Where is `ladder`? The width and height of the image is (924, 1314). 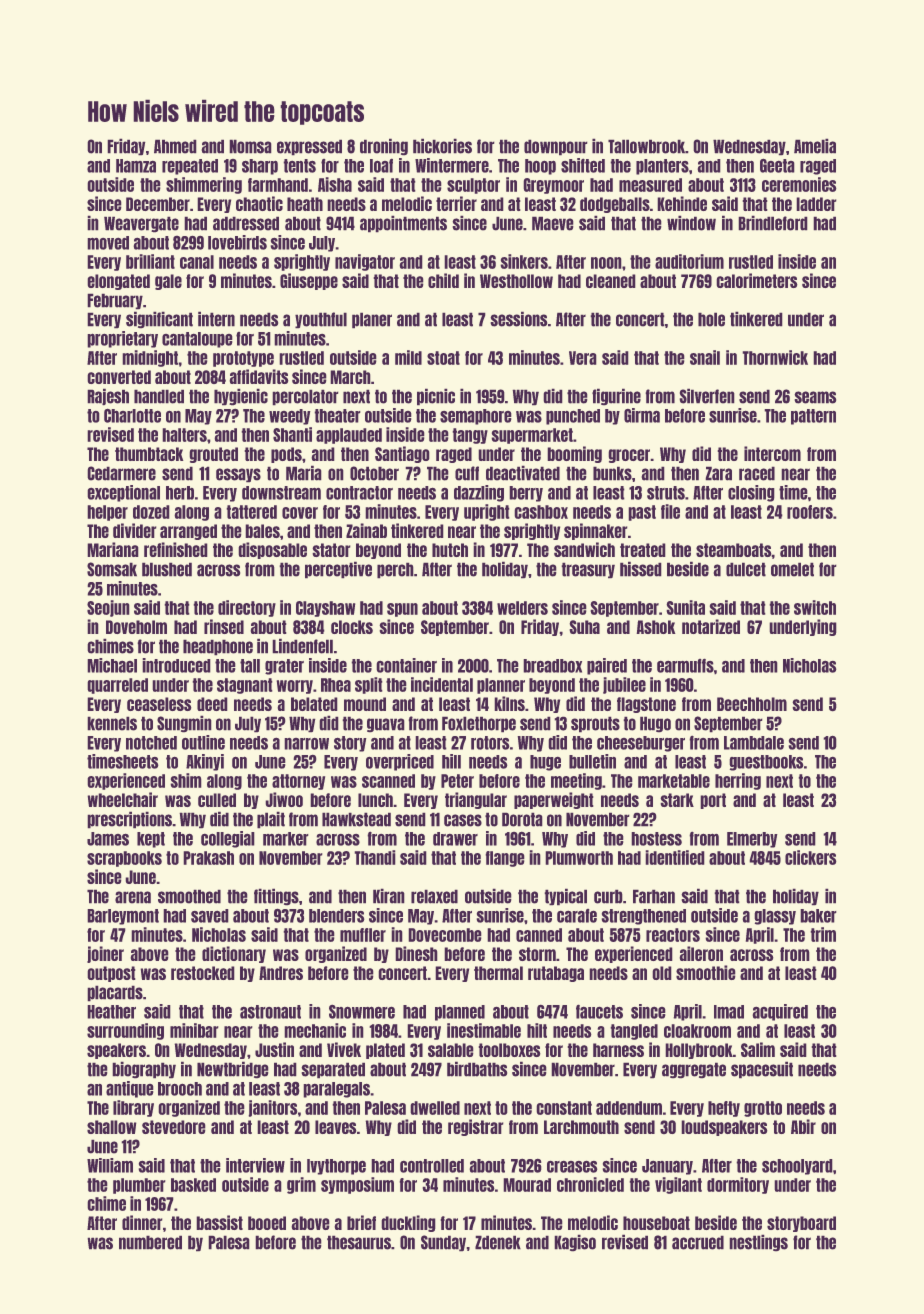
ladder is located at coordinates (816, 204).
